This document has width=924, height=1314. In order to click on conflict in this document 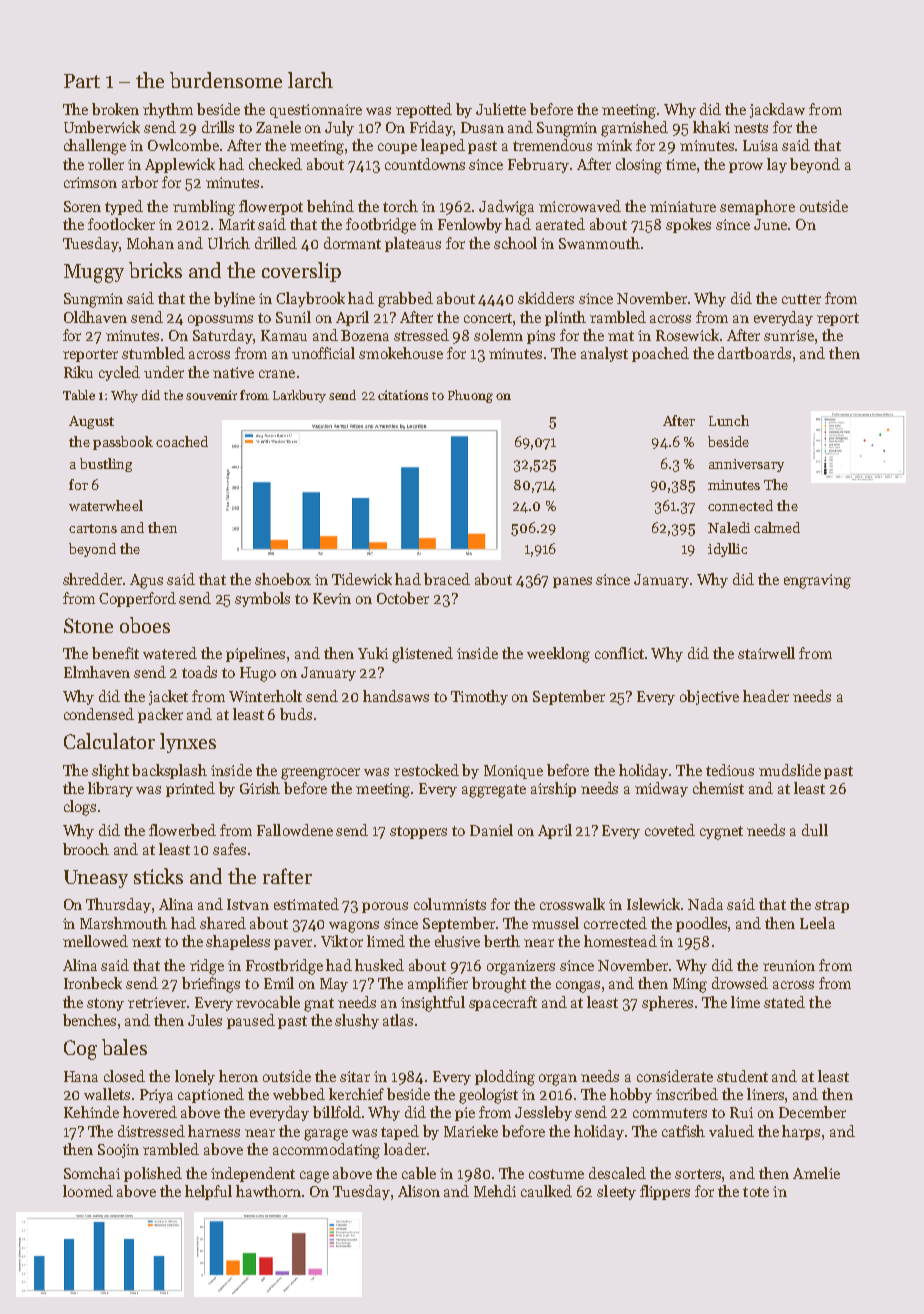, I will do `click(619, 653)`.
